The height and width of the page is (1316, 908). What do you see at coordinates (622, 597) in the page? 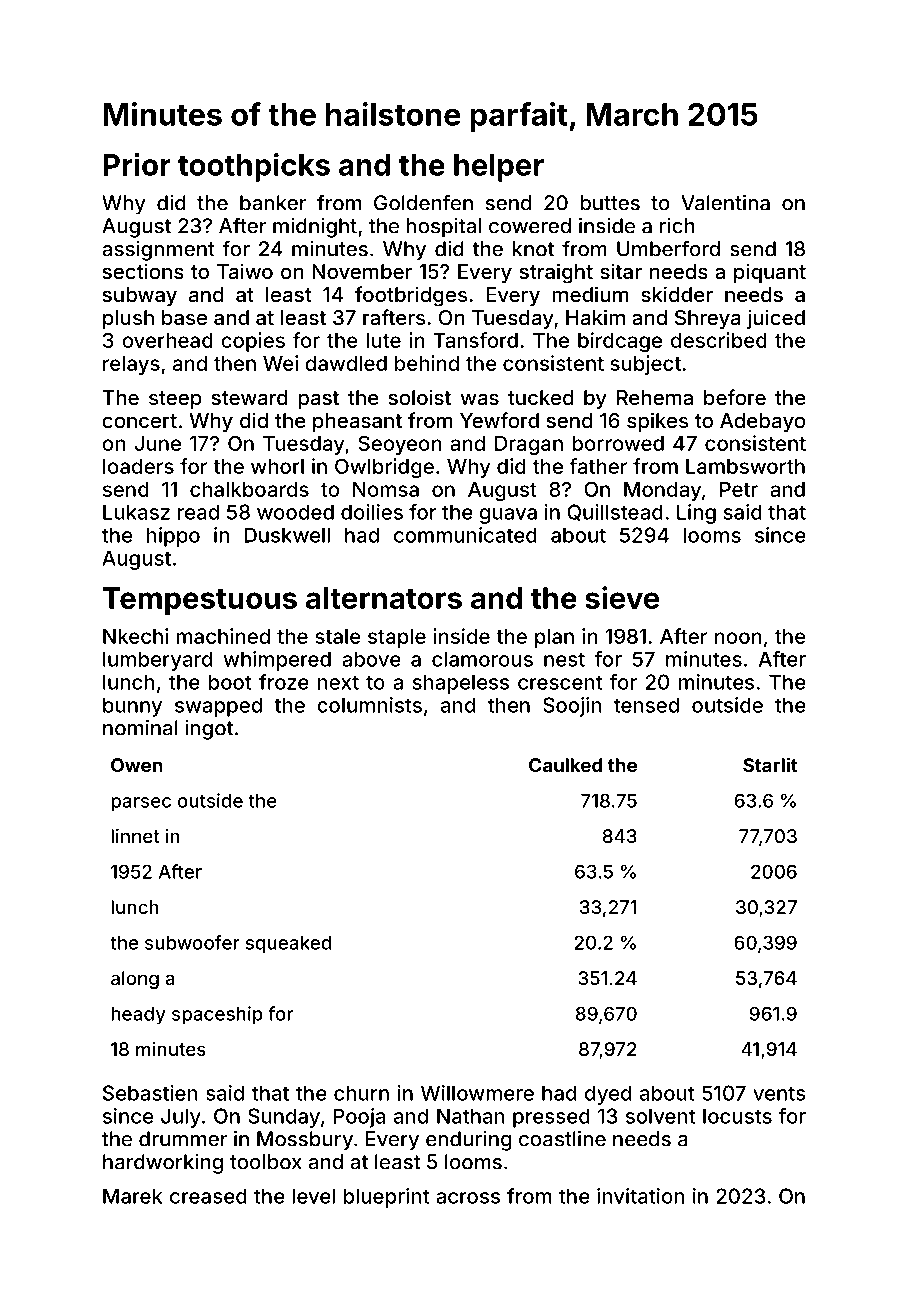
I see `sieve` at bounding box center [622, 597].
